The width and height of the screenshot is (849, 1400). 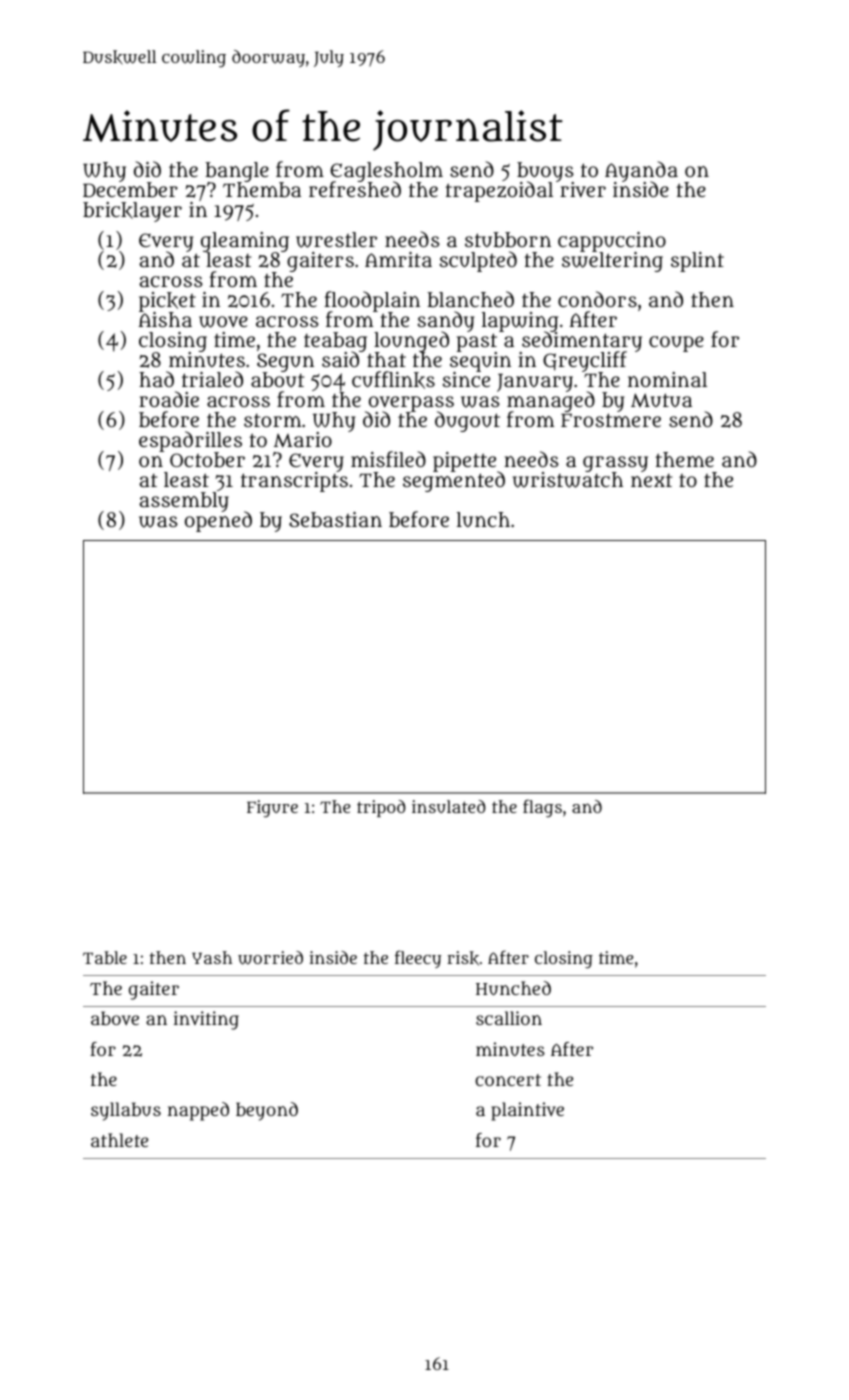 What do you see at coordinates (527, 1111) in the screenshot?
I see `plaintive` at bounding box center [527, 1111].
